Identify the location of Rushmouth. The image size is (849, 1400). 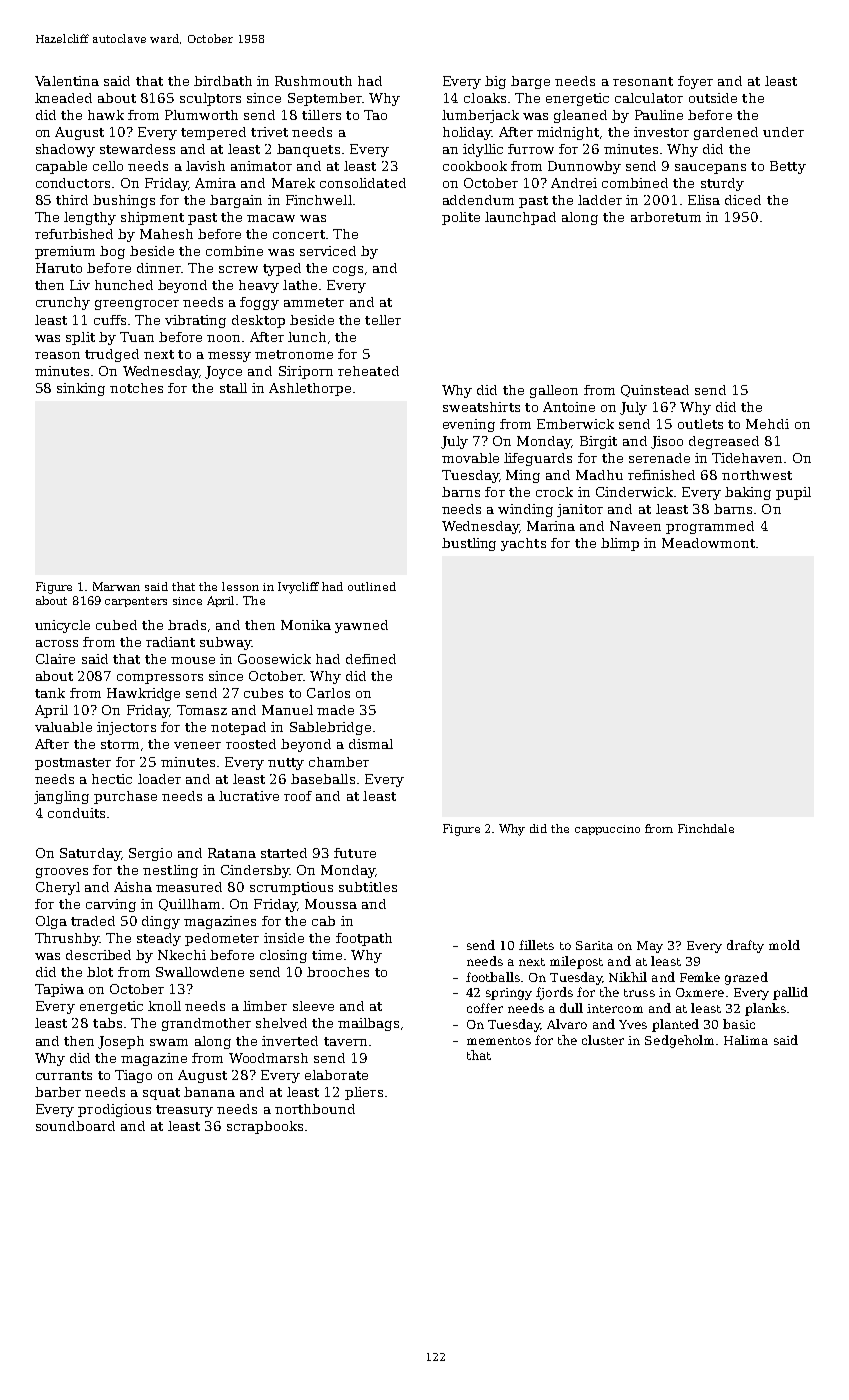
(313, 81).
